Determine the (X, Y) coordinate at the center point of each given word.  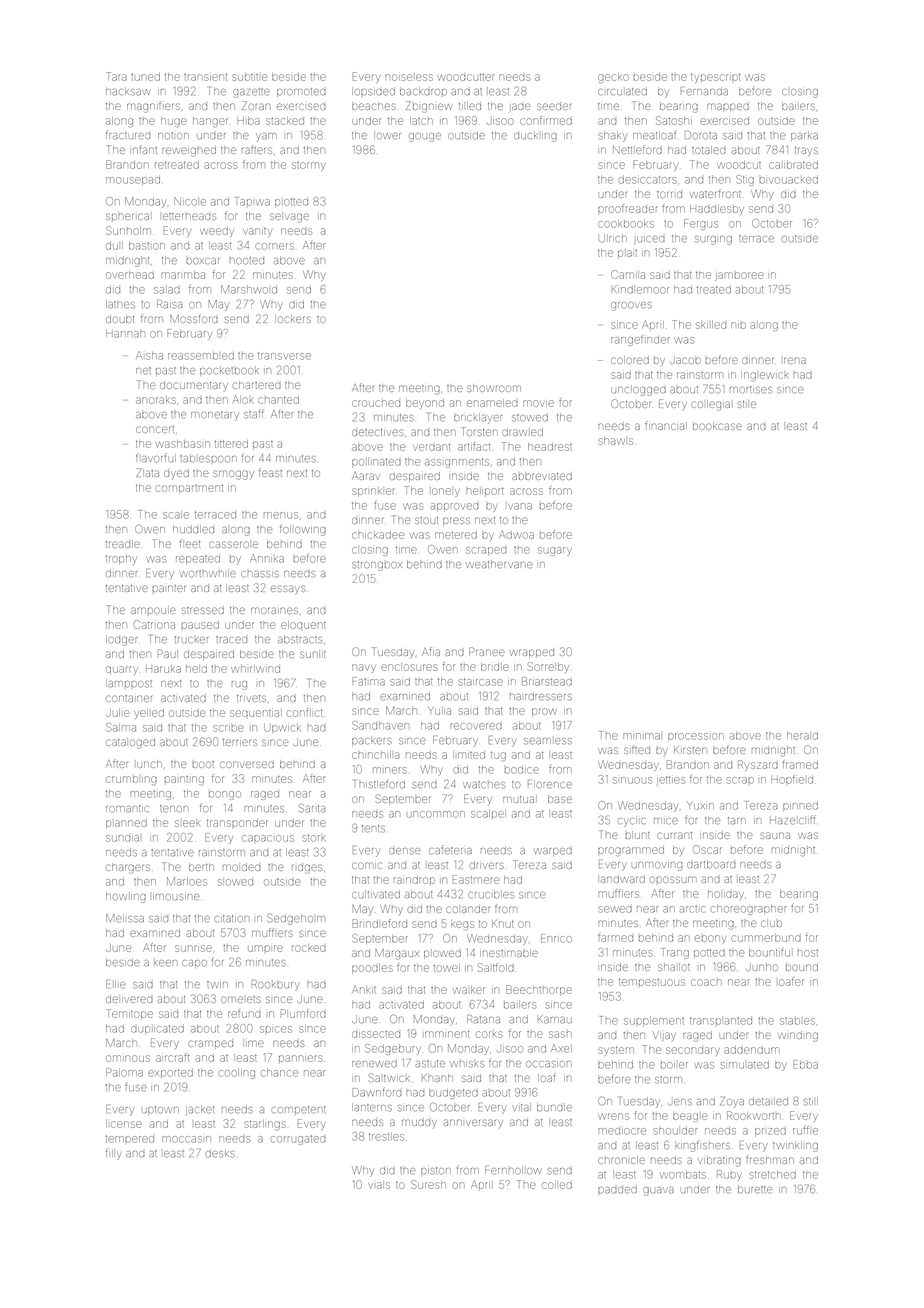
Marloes (187, 881)
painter (169, 588)
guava (658, 1191)
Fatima (369, 681)
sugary (555, 551)
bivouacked (788, 179)
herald (802, 735)
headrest (550, 447)
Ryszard (758, 765)
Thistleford (379, 784)
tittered (231, 444)
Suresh (428, 1184)
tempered (130, 1139)
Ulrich (613, 238)
